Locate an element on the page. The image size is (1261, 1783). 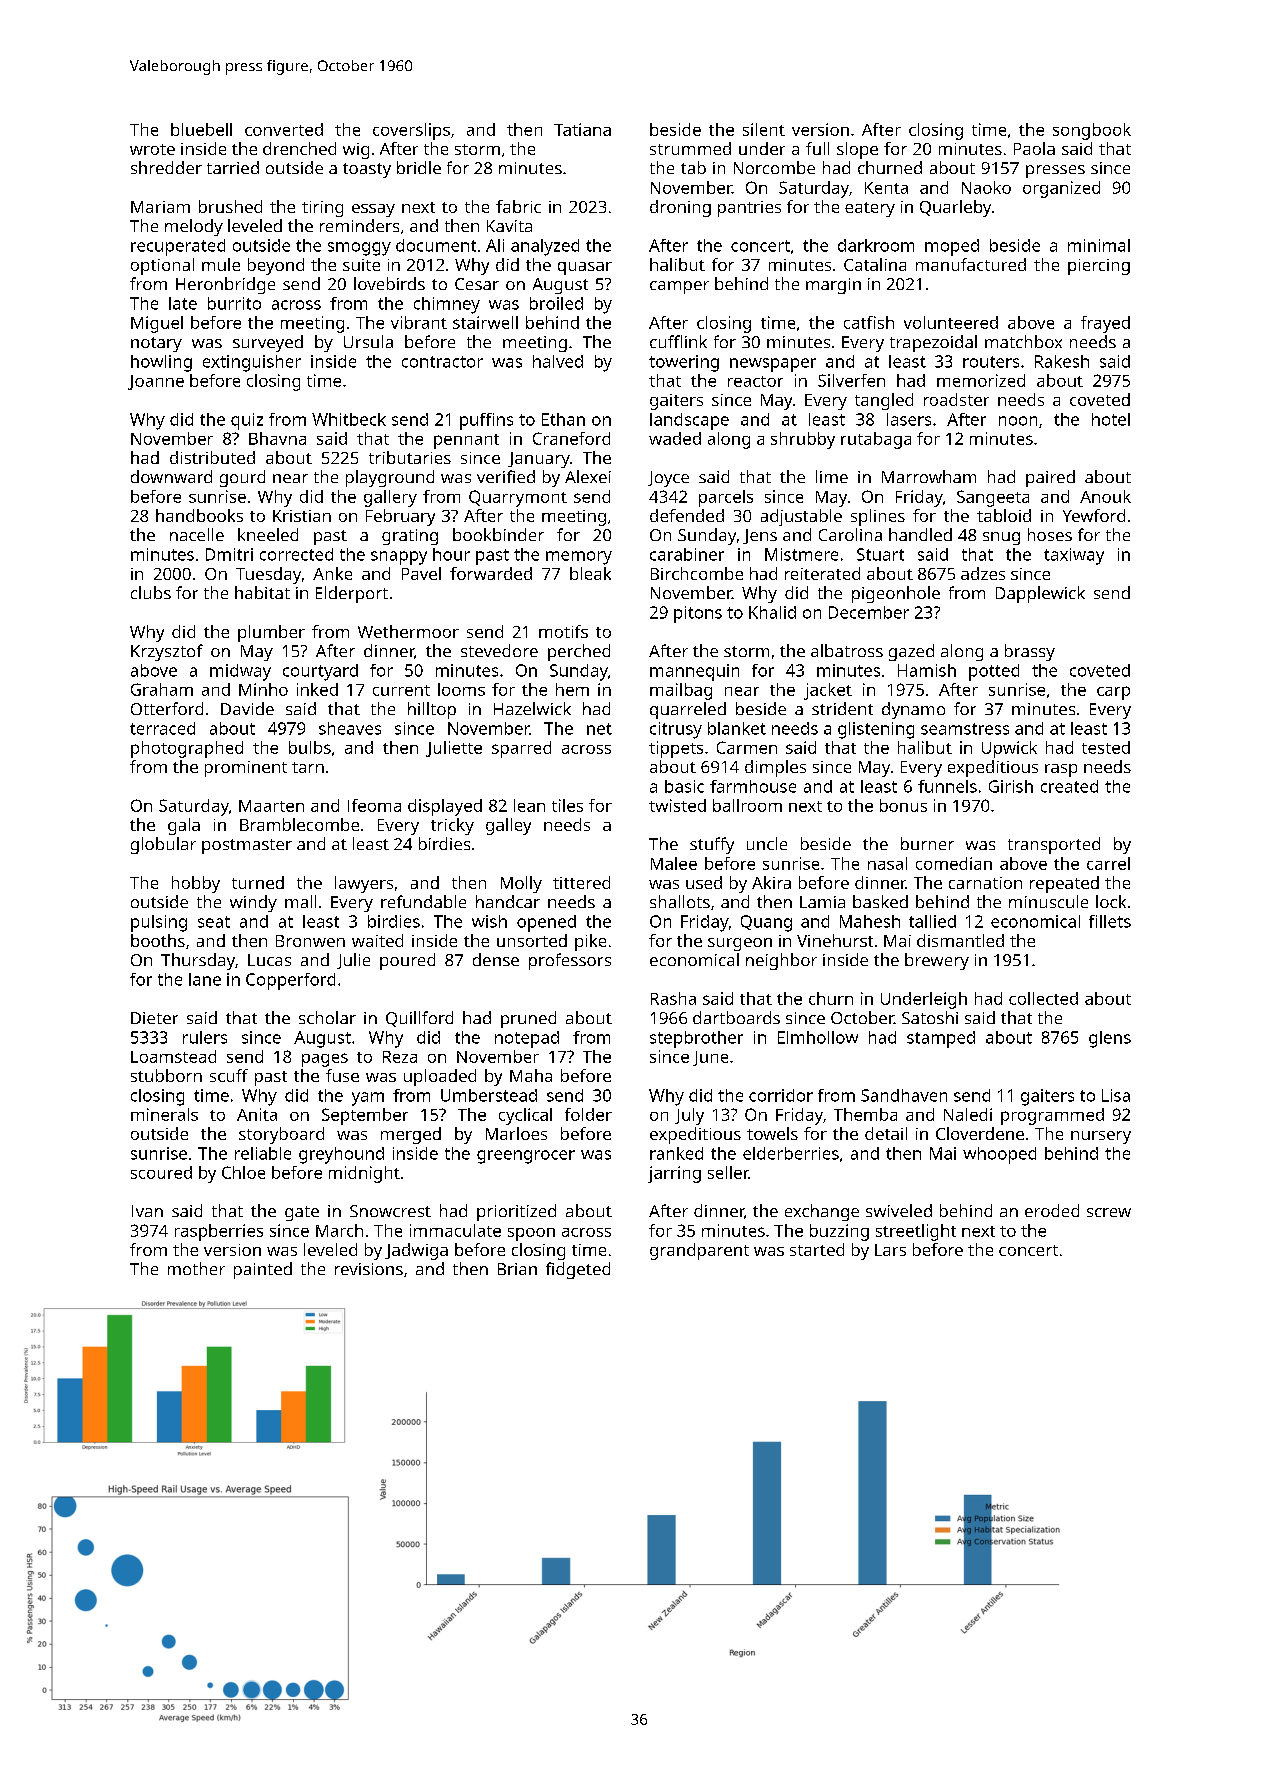
collected is located at coordinates (1043, 998).
